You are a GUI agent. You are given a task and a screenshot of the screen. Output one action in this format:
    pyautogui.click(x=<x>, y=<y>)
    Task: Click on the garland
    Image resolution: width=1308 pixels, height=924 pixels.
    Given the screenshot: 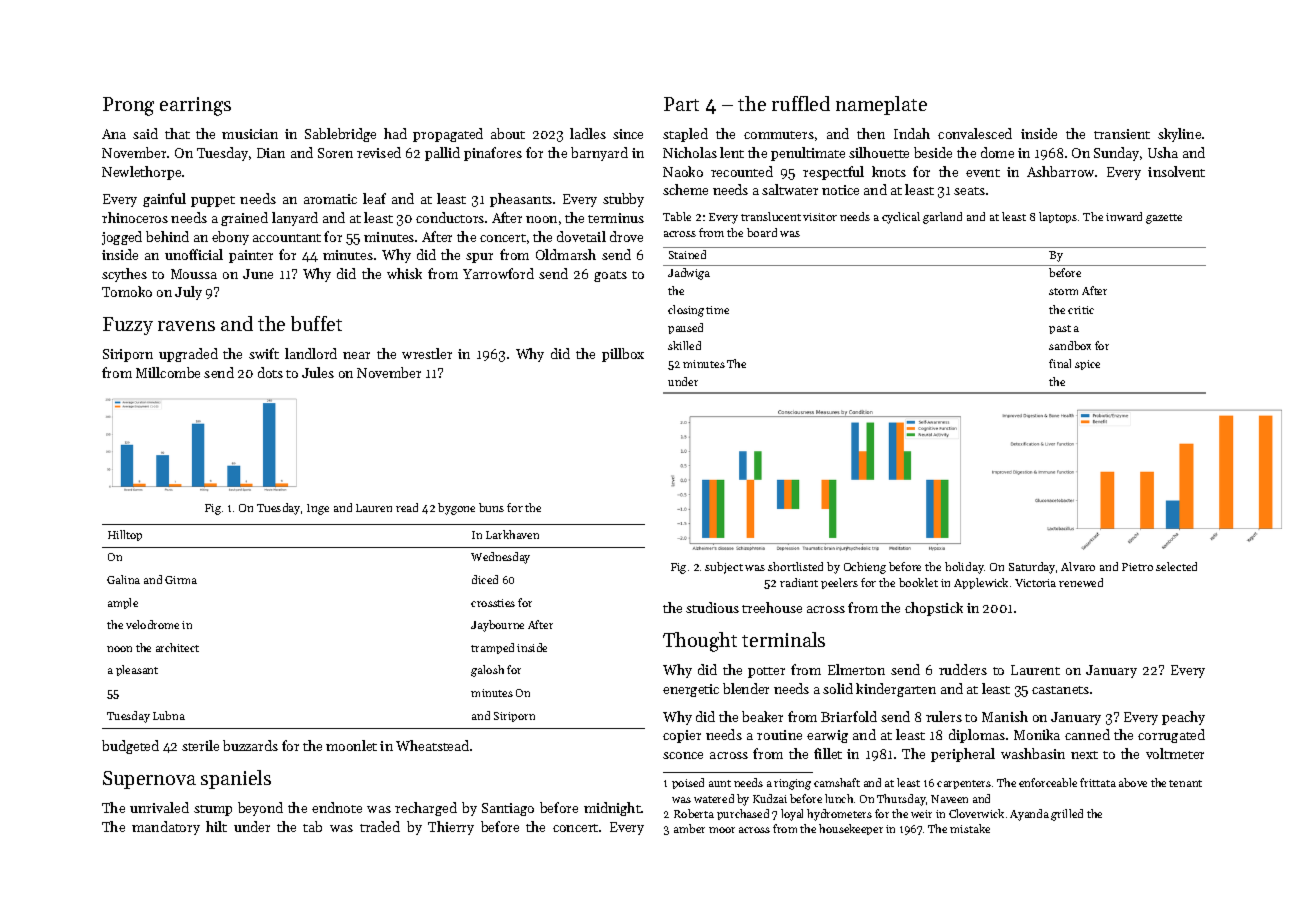 What is the action you would take?
    pyautogui.click(x=942, y=218)
